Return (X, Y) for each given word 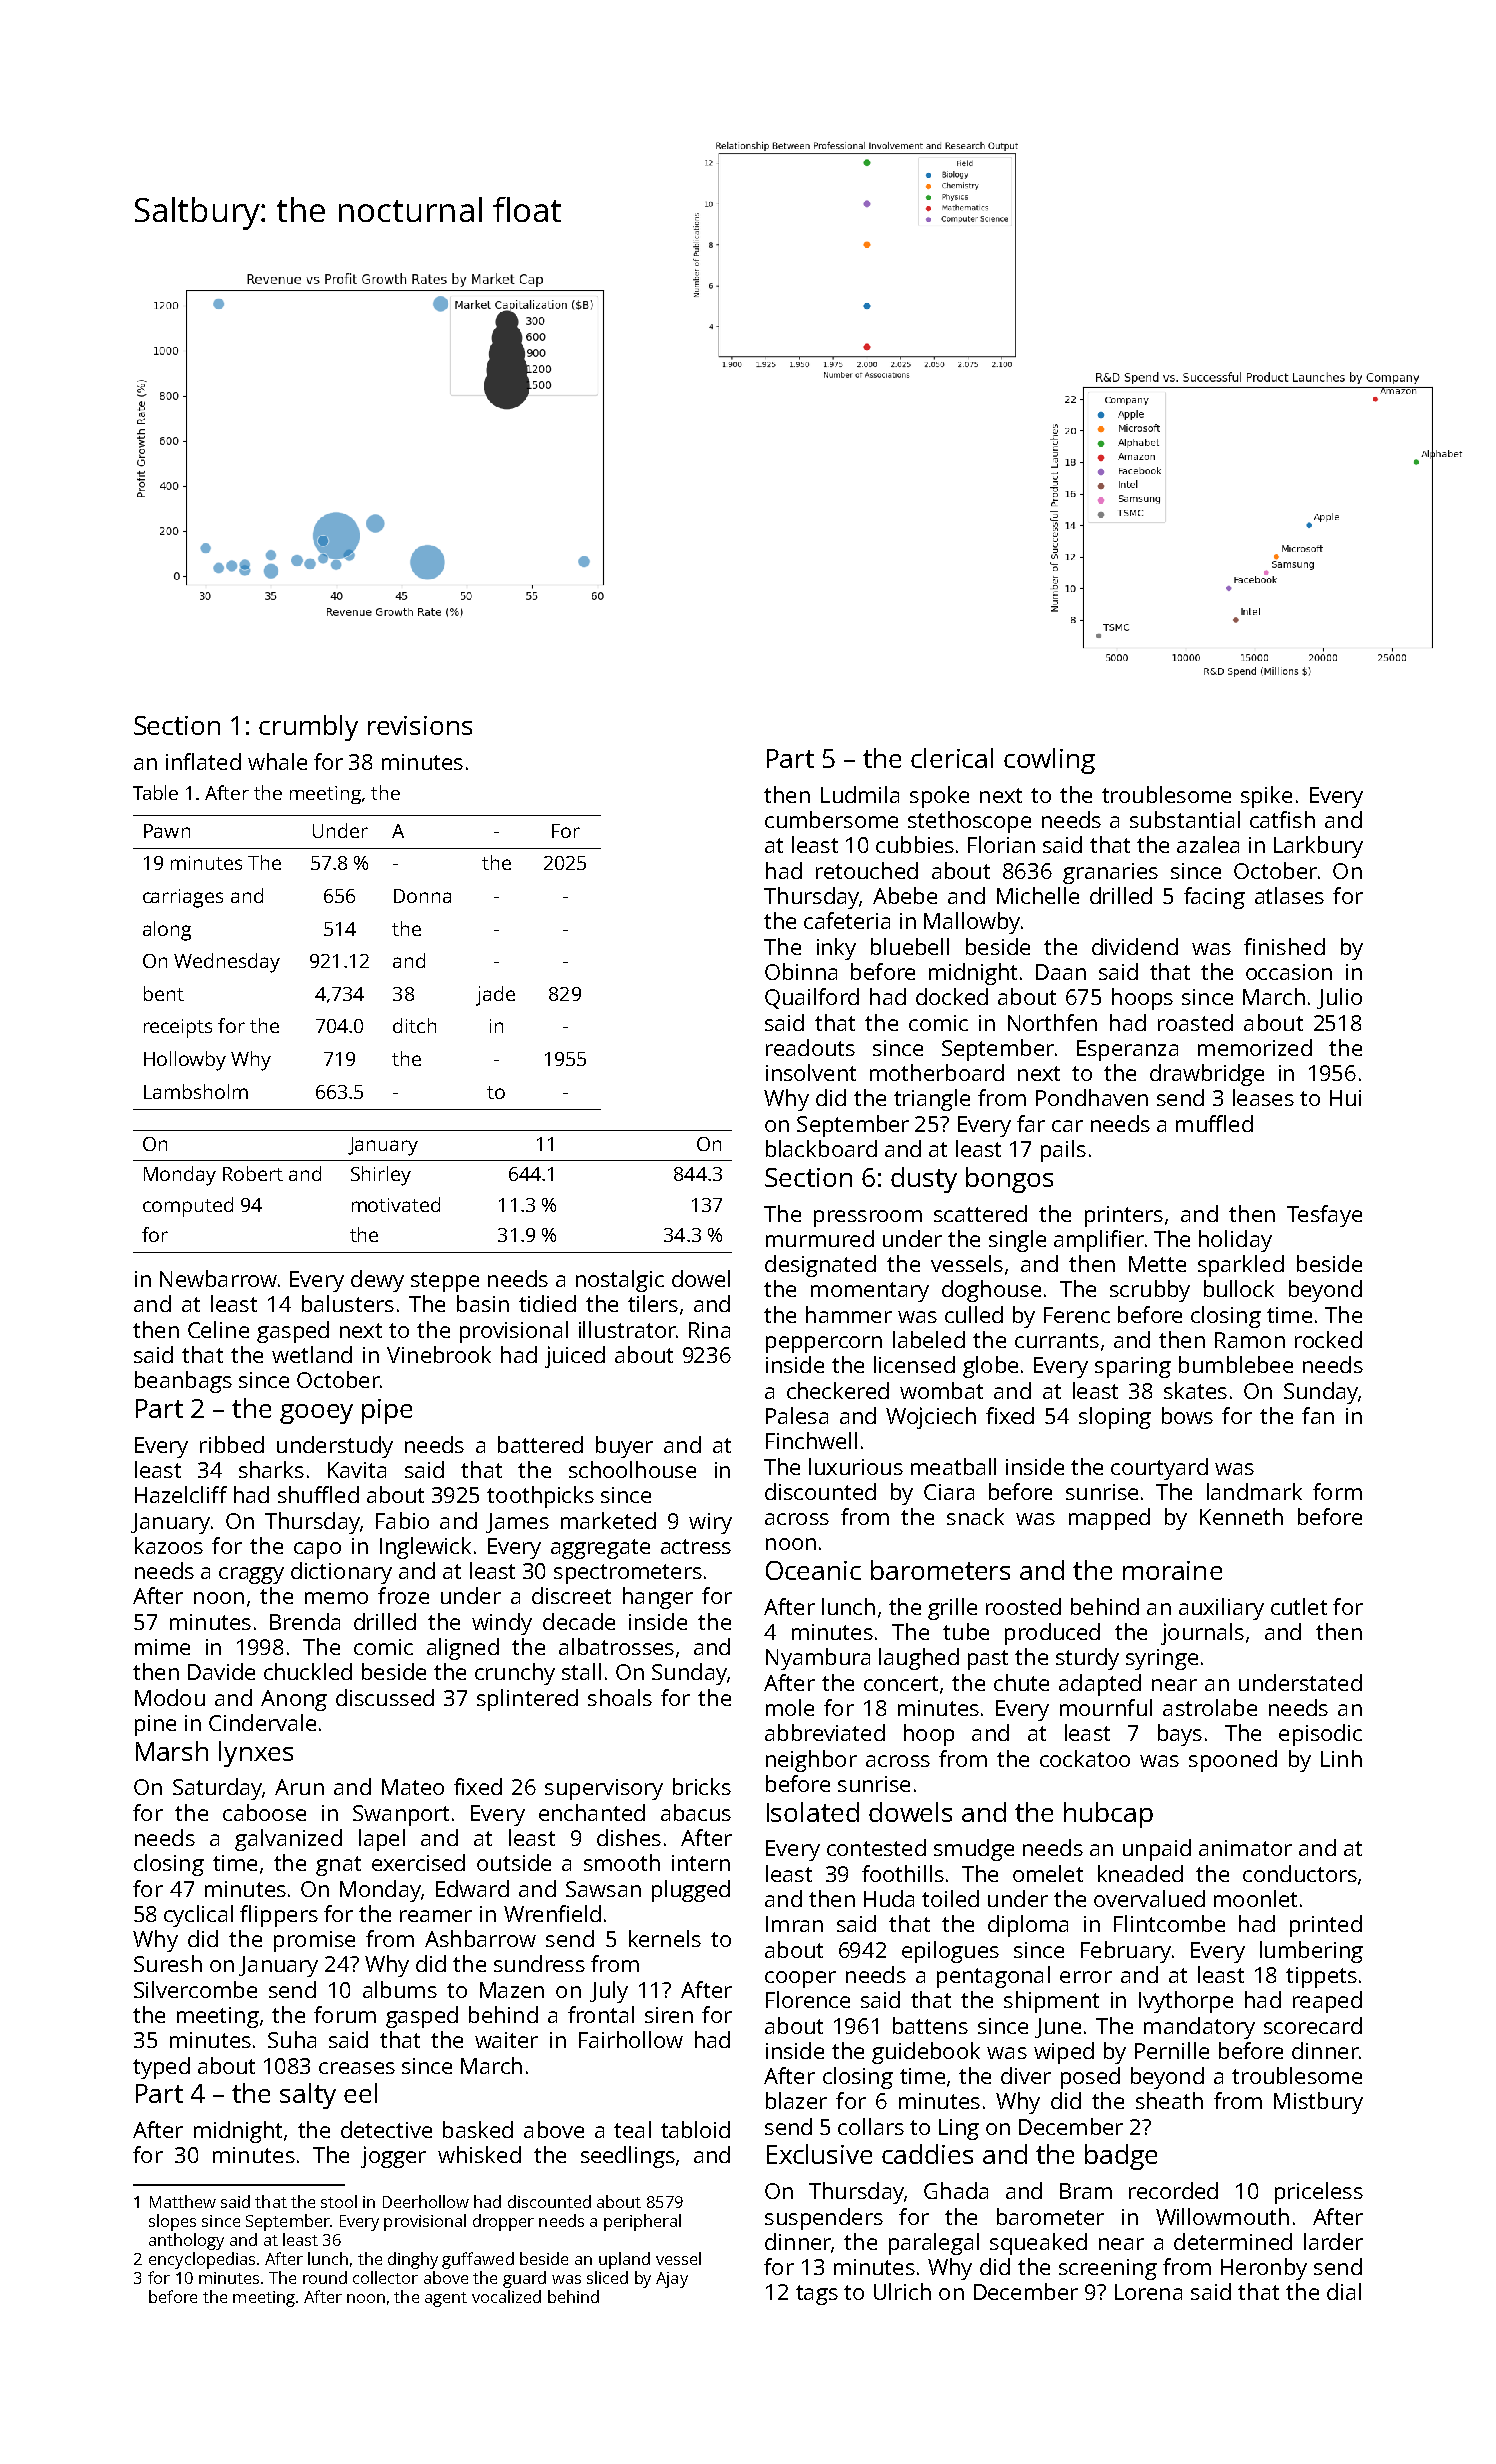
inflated (203, 761)
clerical (952, 758)
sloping (1115, 1418)
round (325, 2277)
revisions (420, 725)
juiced (575, 1357)
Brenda (305, 1621)
